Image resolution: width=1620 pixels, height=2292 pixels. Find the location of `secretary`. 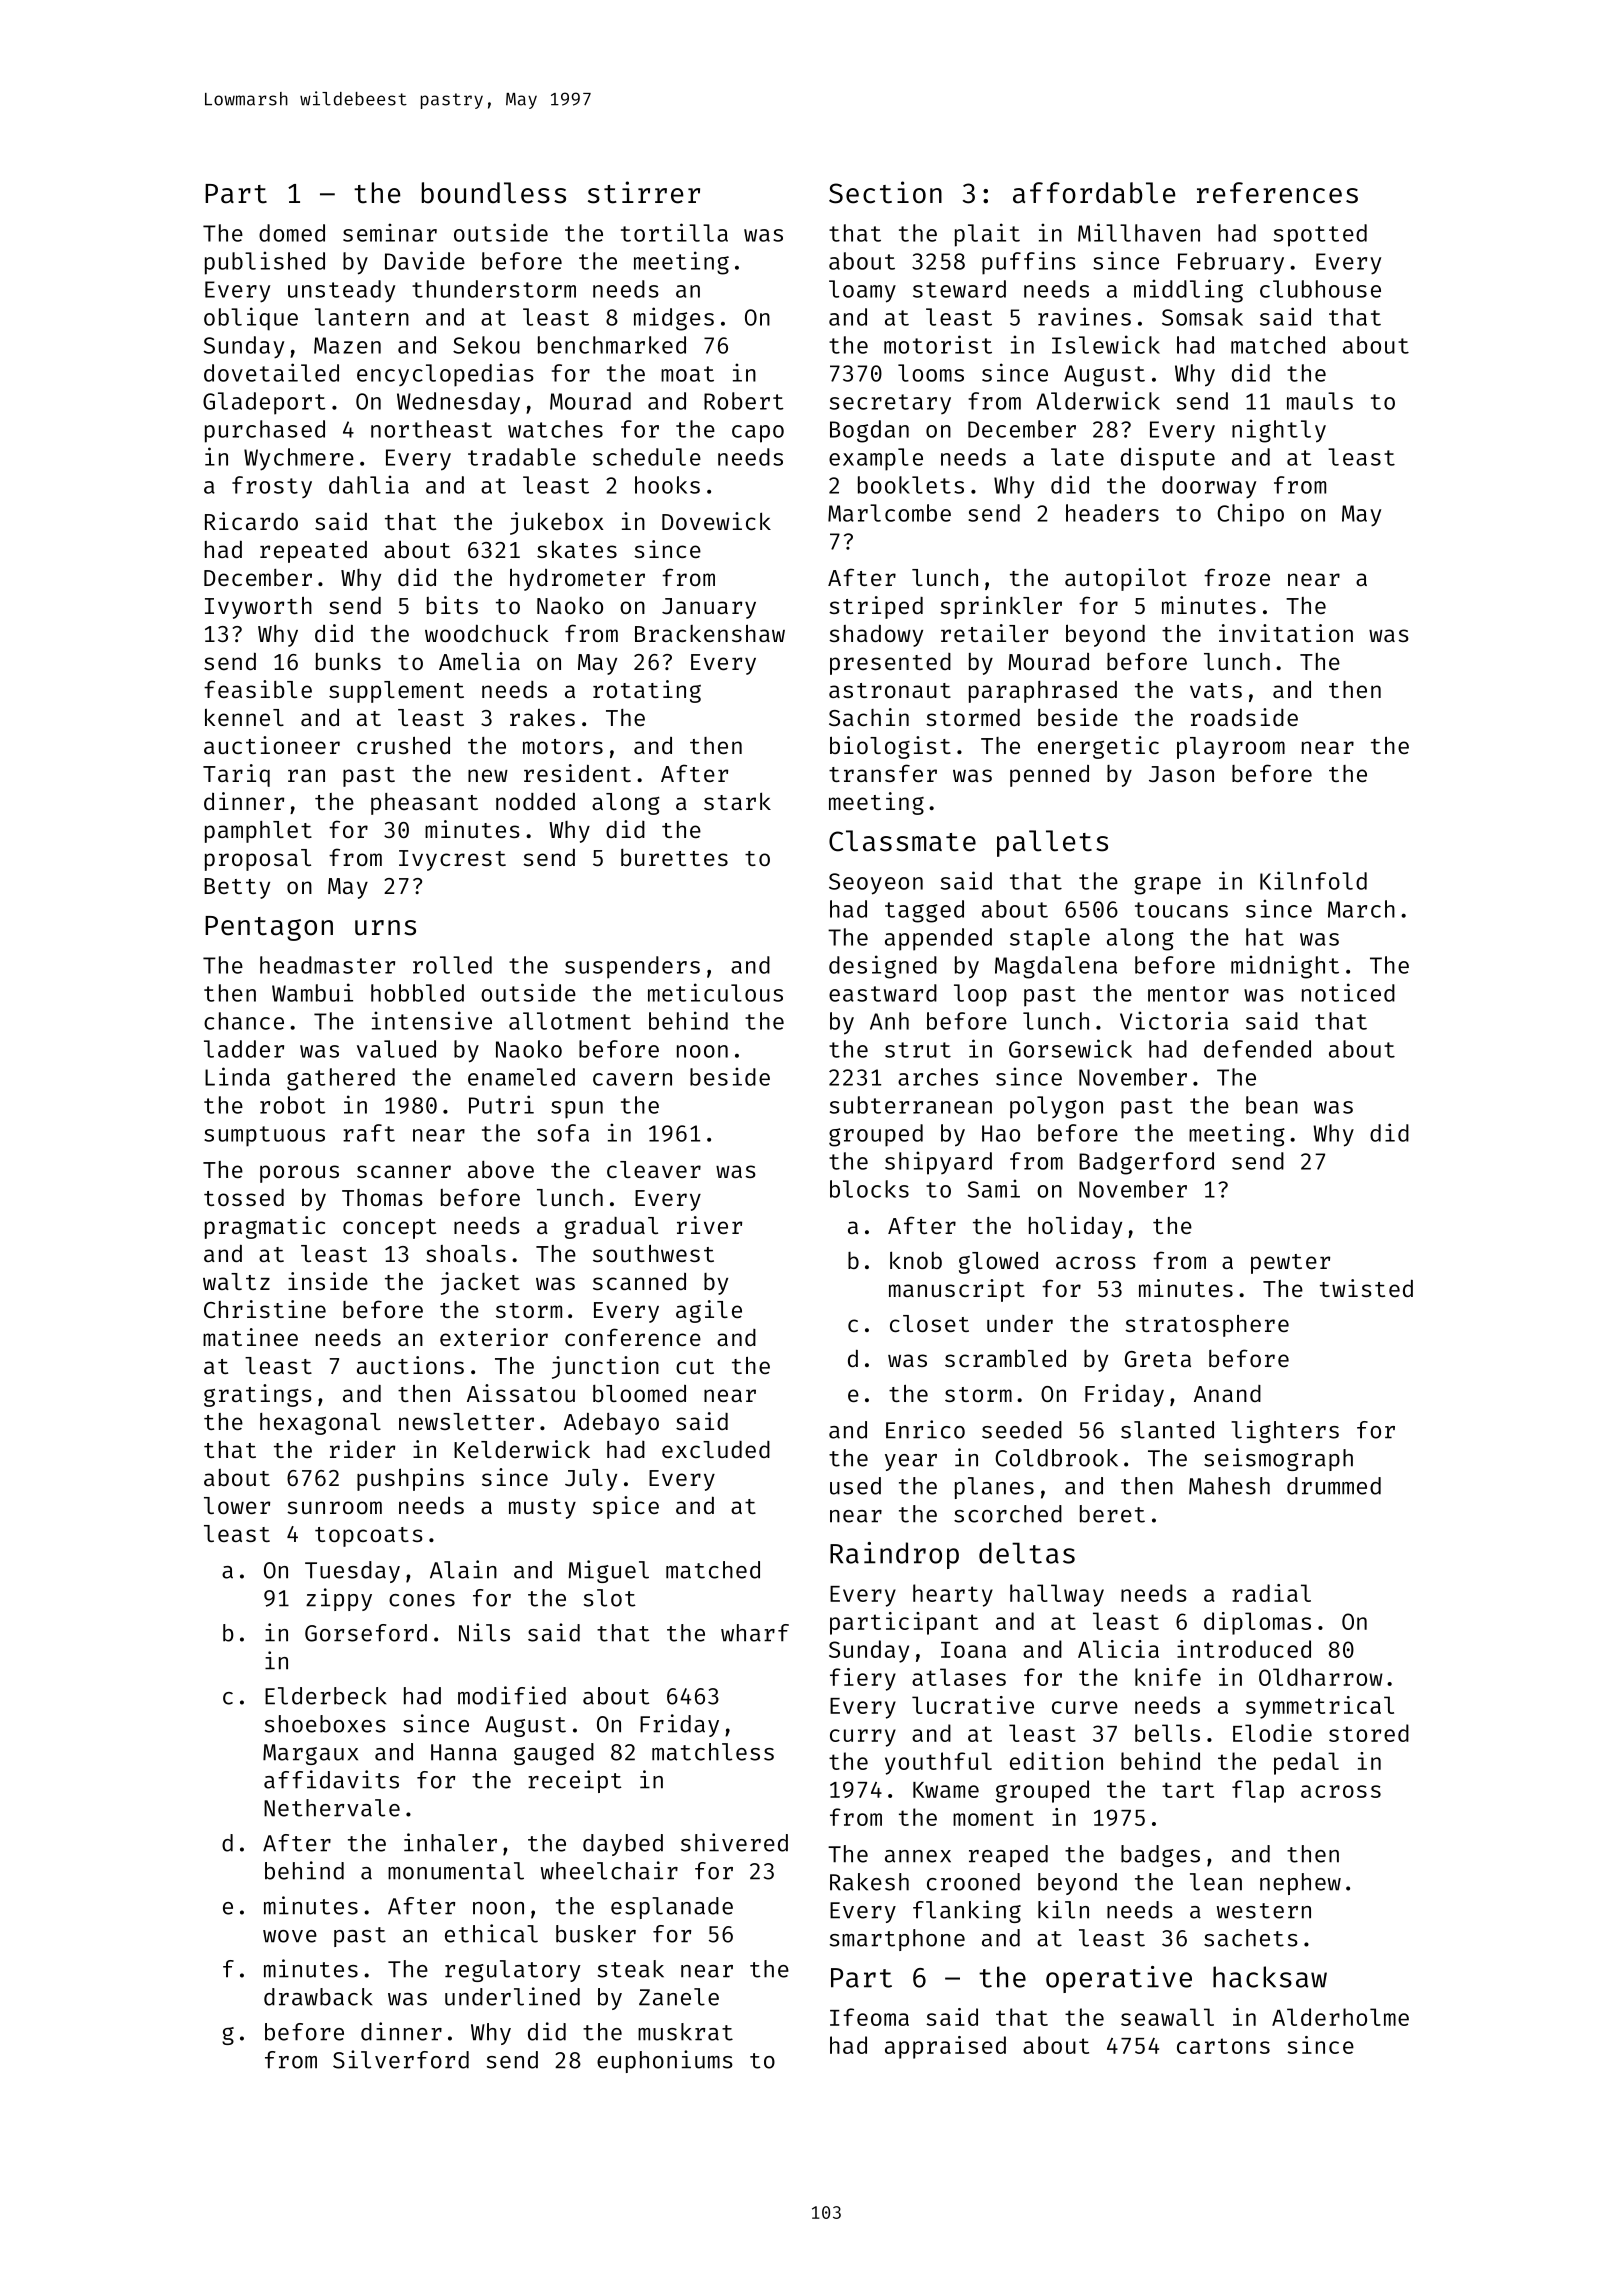

secretary is located at coordinates (890, 404).
